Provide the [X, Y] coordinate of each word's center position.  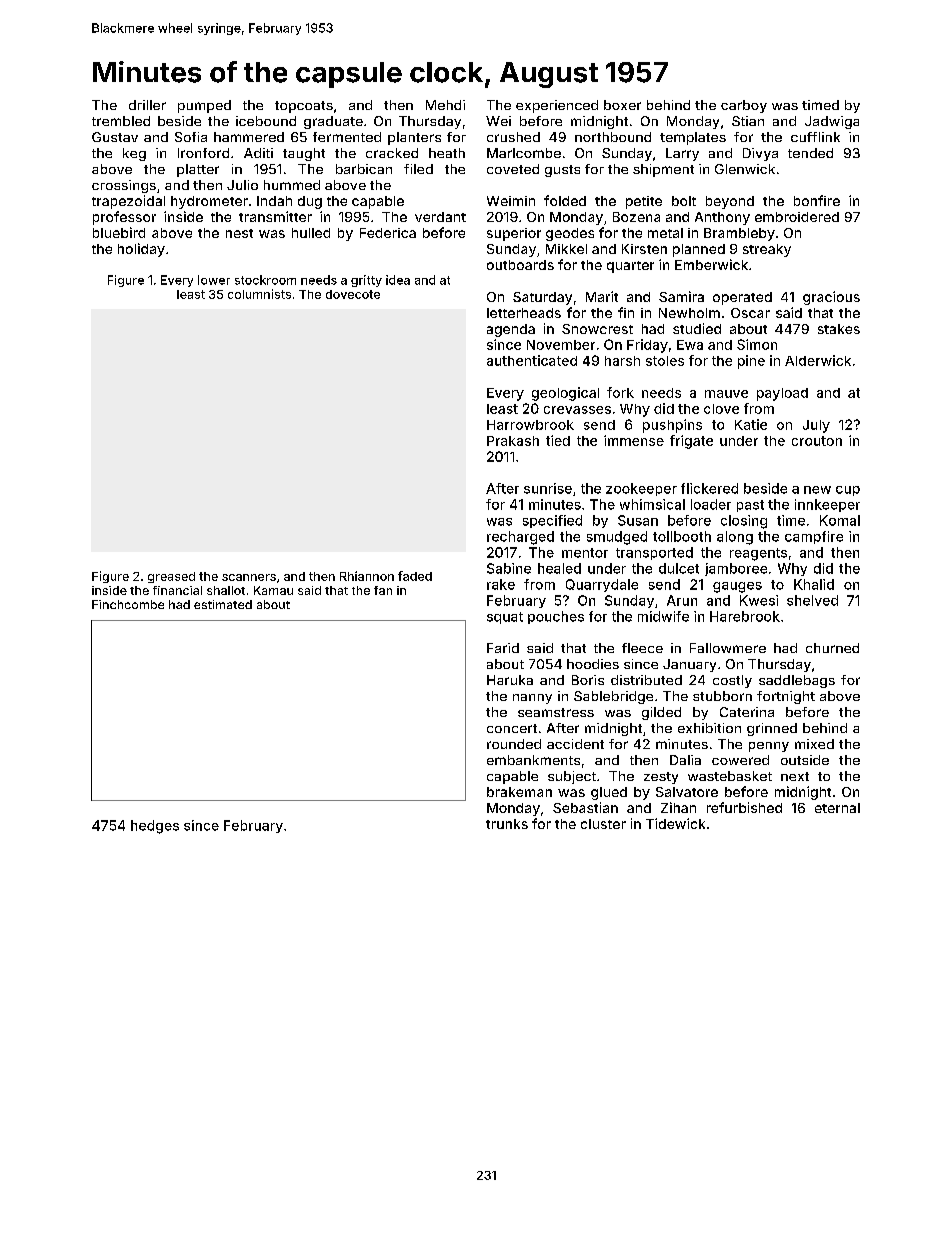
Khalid [814, 584]
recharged [520, 538]
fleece [642, 648]
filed [418, 169]
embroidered [797, 217]
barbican [364, 169]
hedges [155, 827]
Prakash [513, 441]
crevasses [577, 410]
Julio [242, 185]
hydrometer [209, 202]
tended [810, 153]
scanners [249, 577]
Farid [503, 648]
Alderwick [818, 360]
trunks [507, 824]
